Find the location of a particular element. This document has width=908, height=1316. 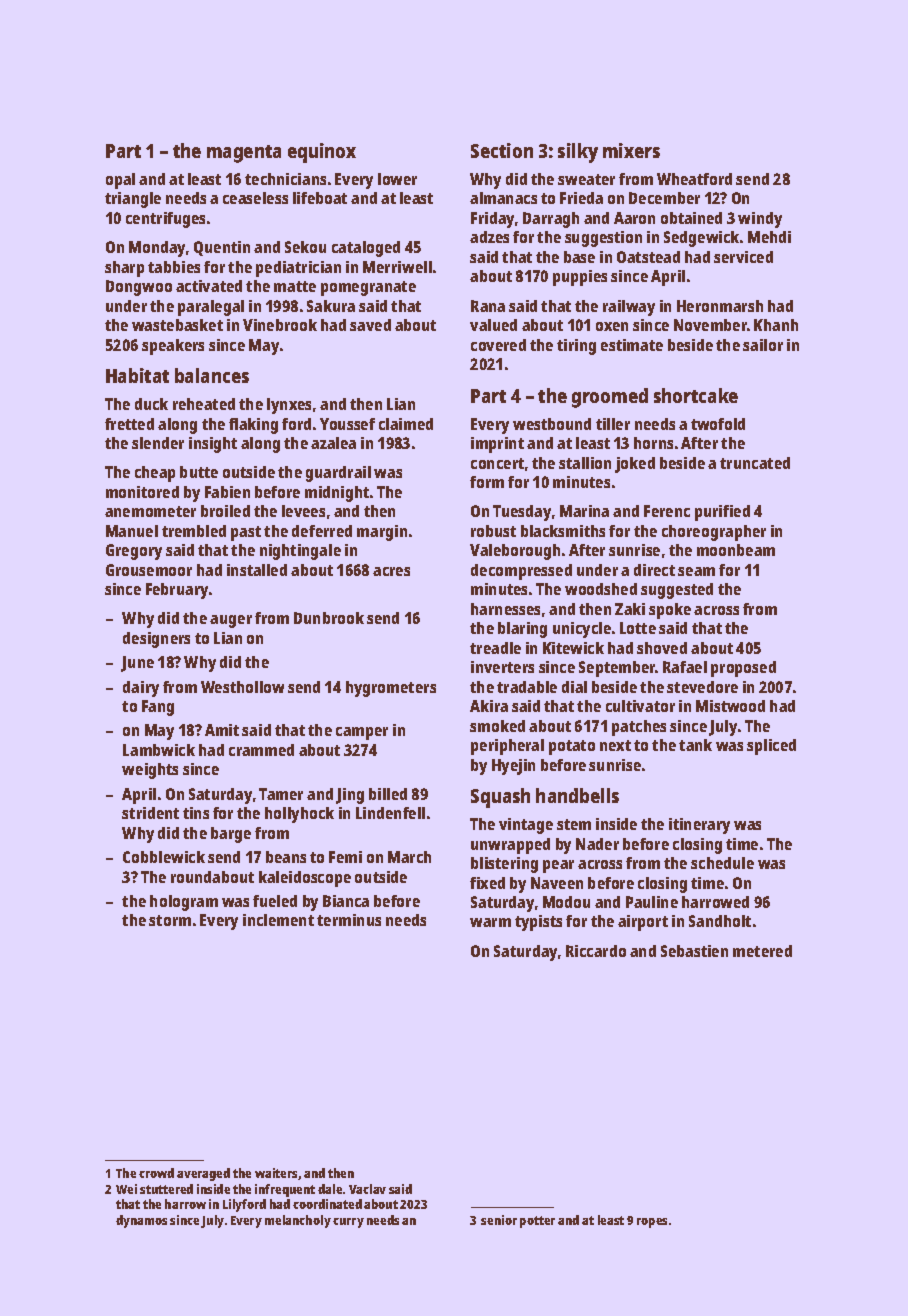

Lambwick is located at coordinates (159, 750).
